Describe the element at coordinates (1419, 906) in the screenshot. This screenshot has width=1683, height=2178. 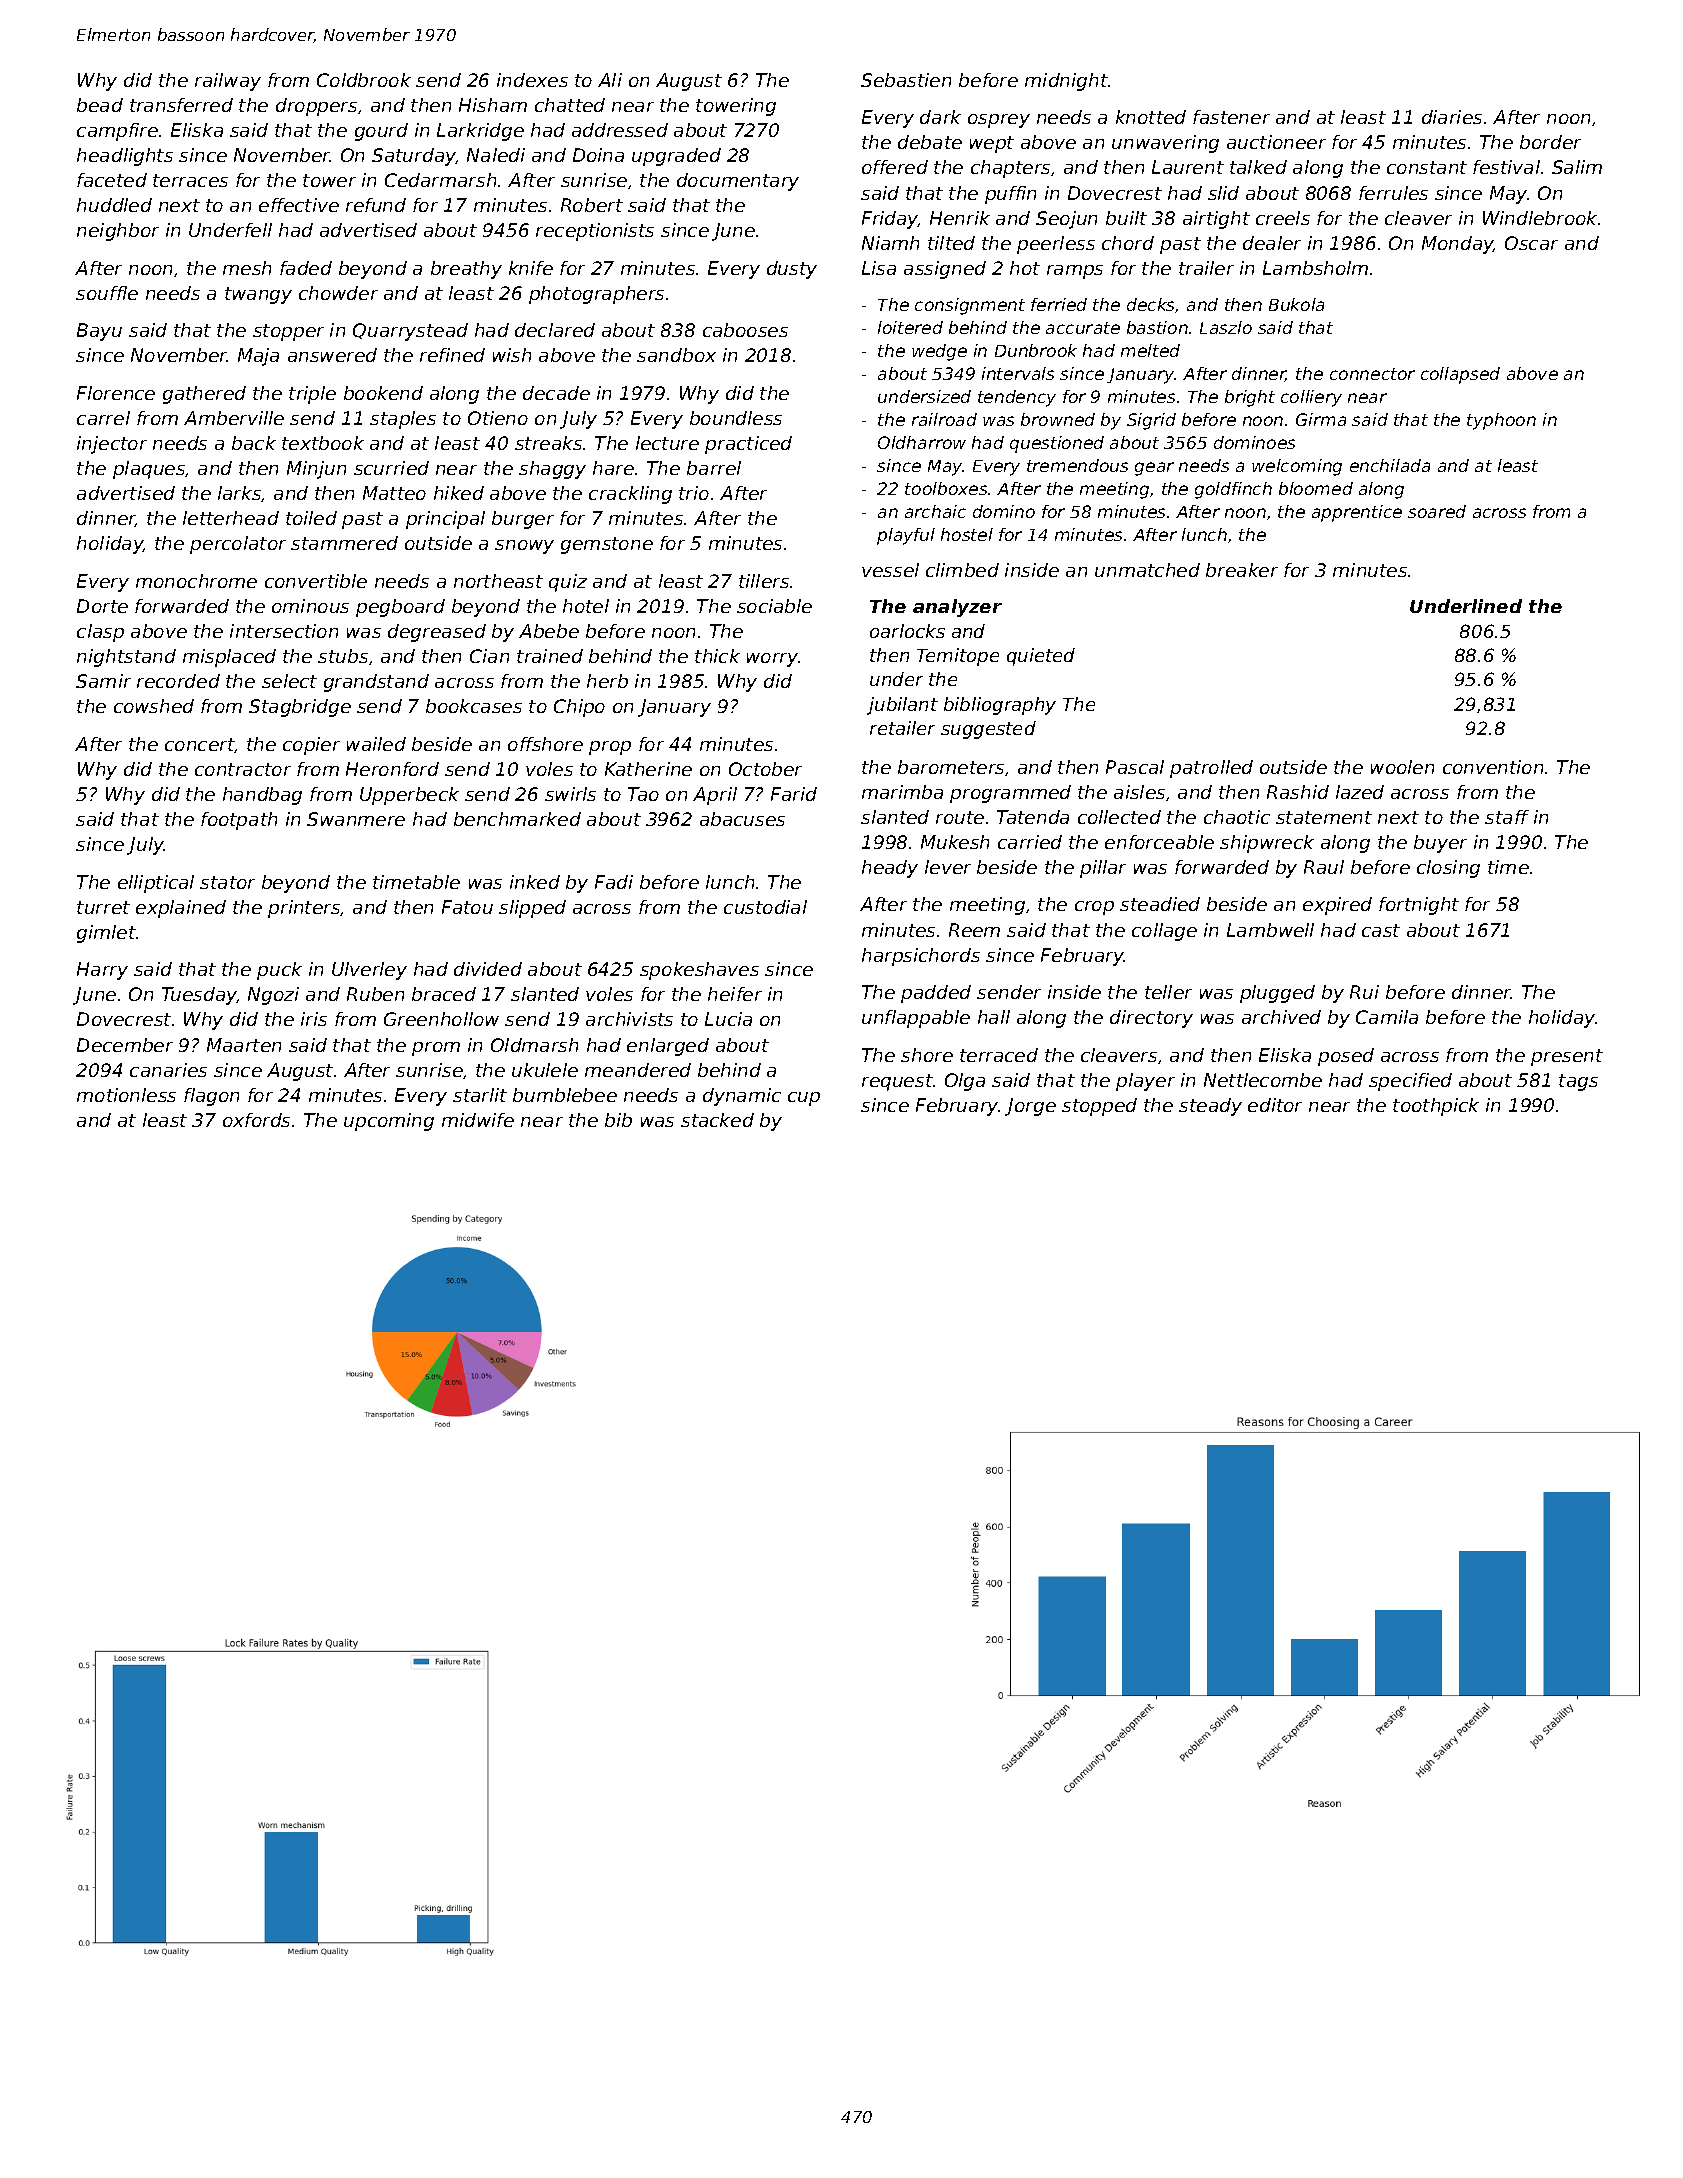
I see `fortnight` at that location.
